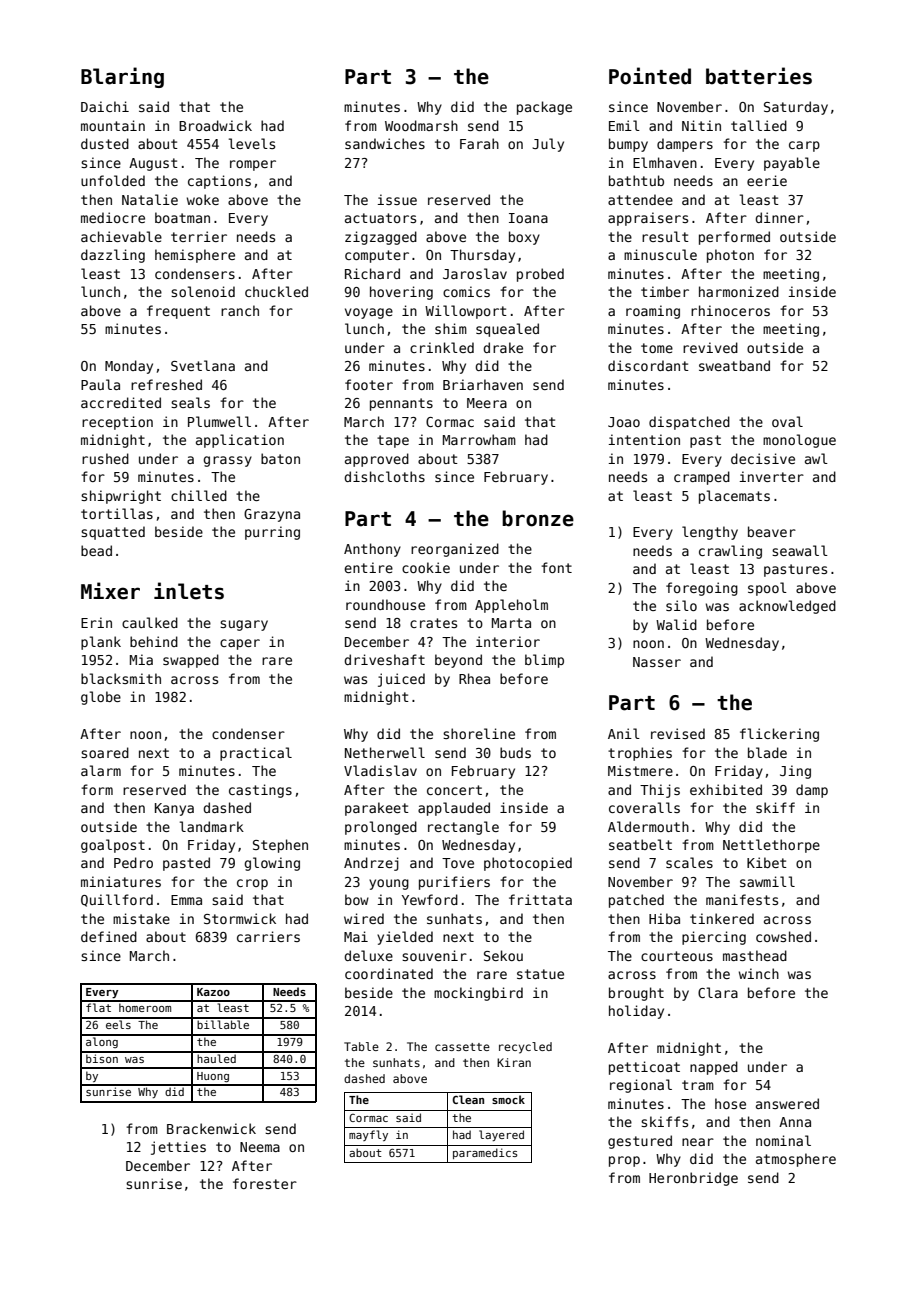 The image size is (924, 1308). I want to click on Blaring, so click(122, 77).
